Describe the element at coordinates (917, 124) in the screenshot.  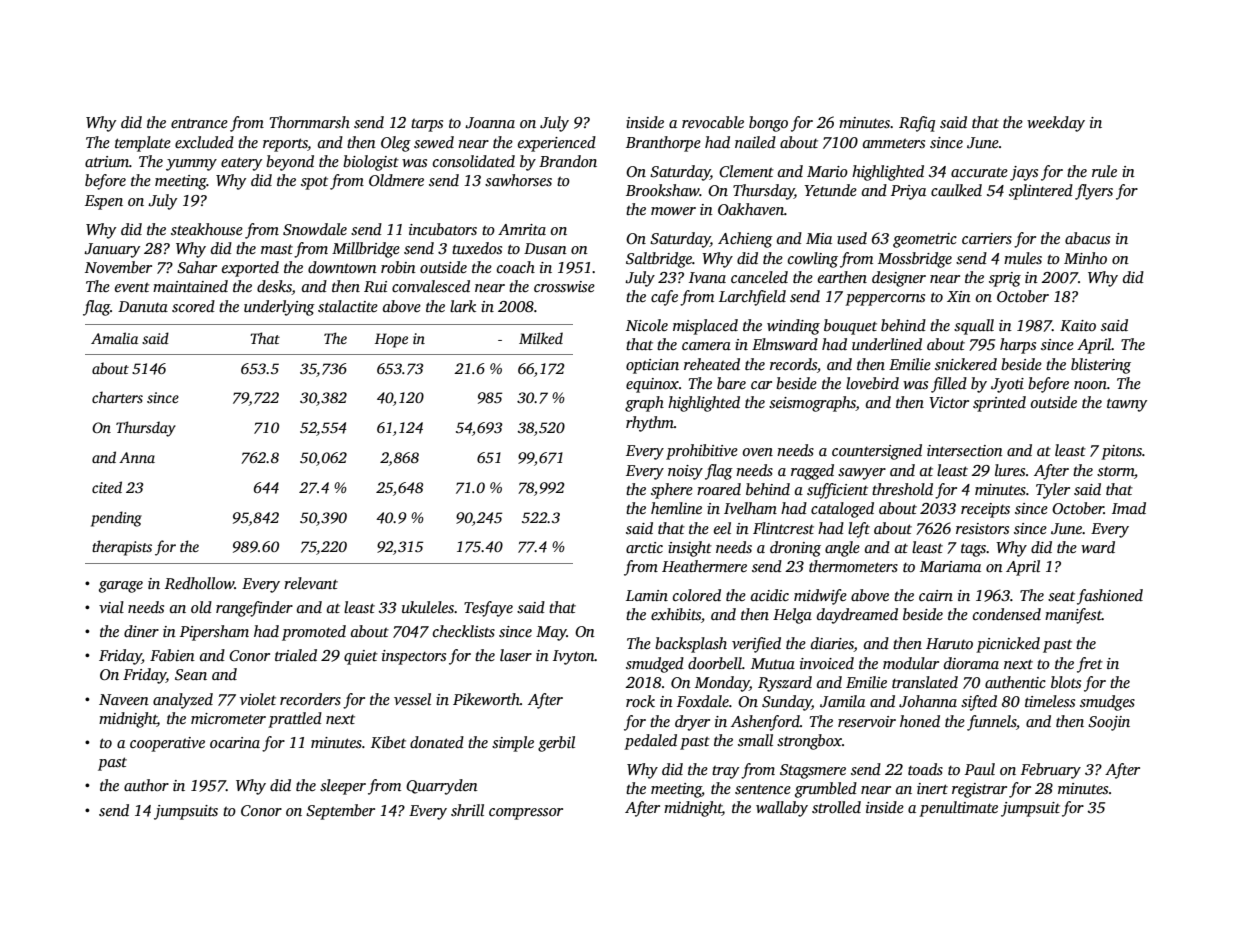
I see `Rafiq` at that location.
